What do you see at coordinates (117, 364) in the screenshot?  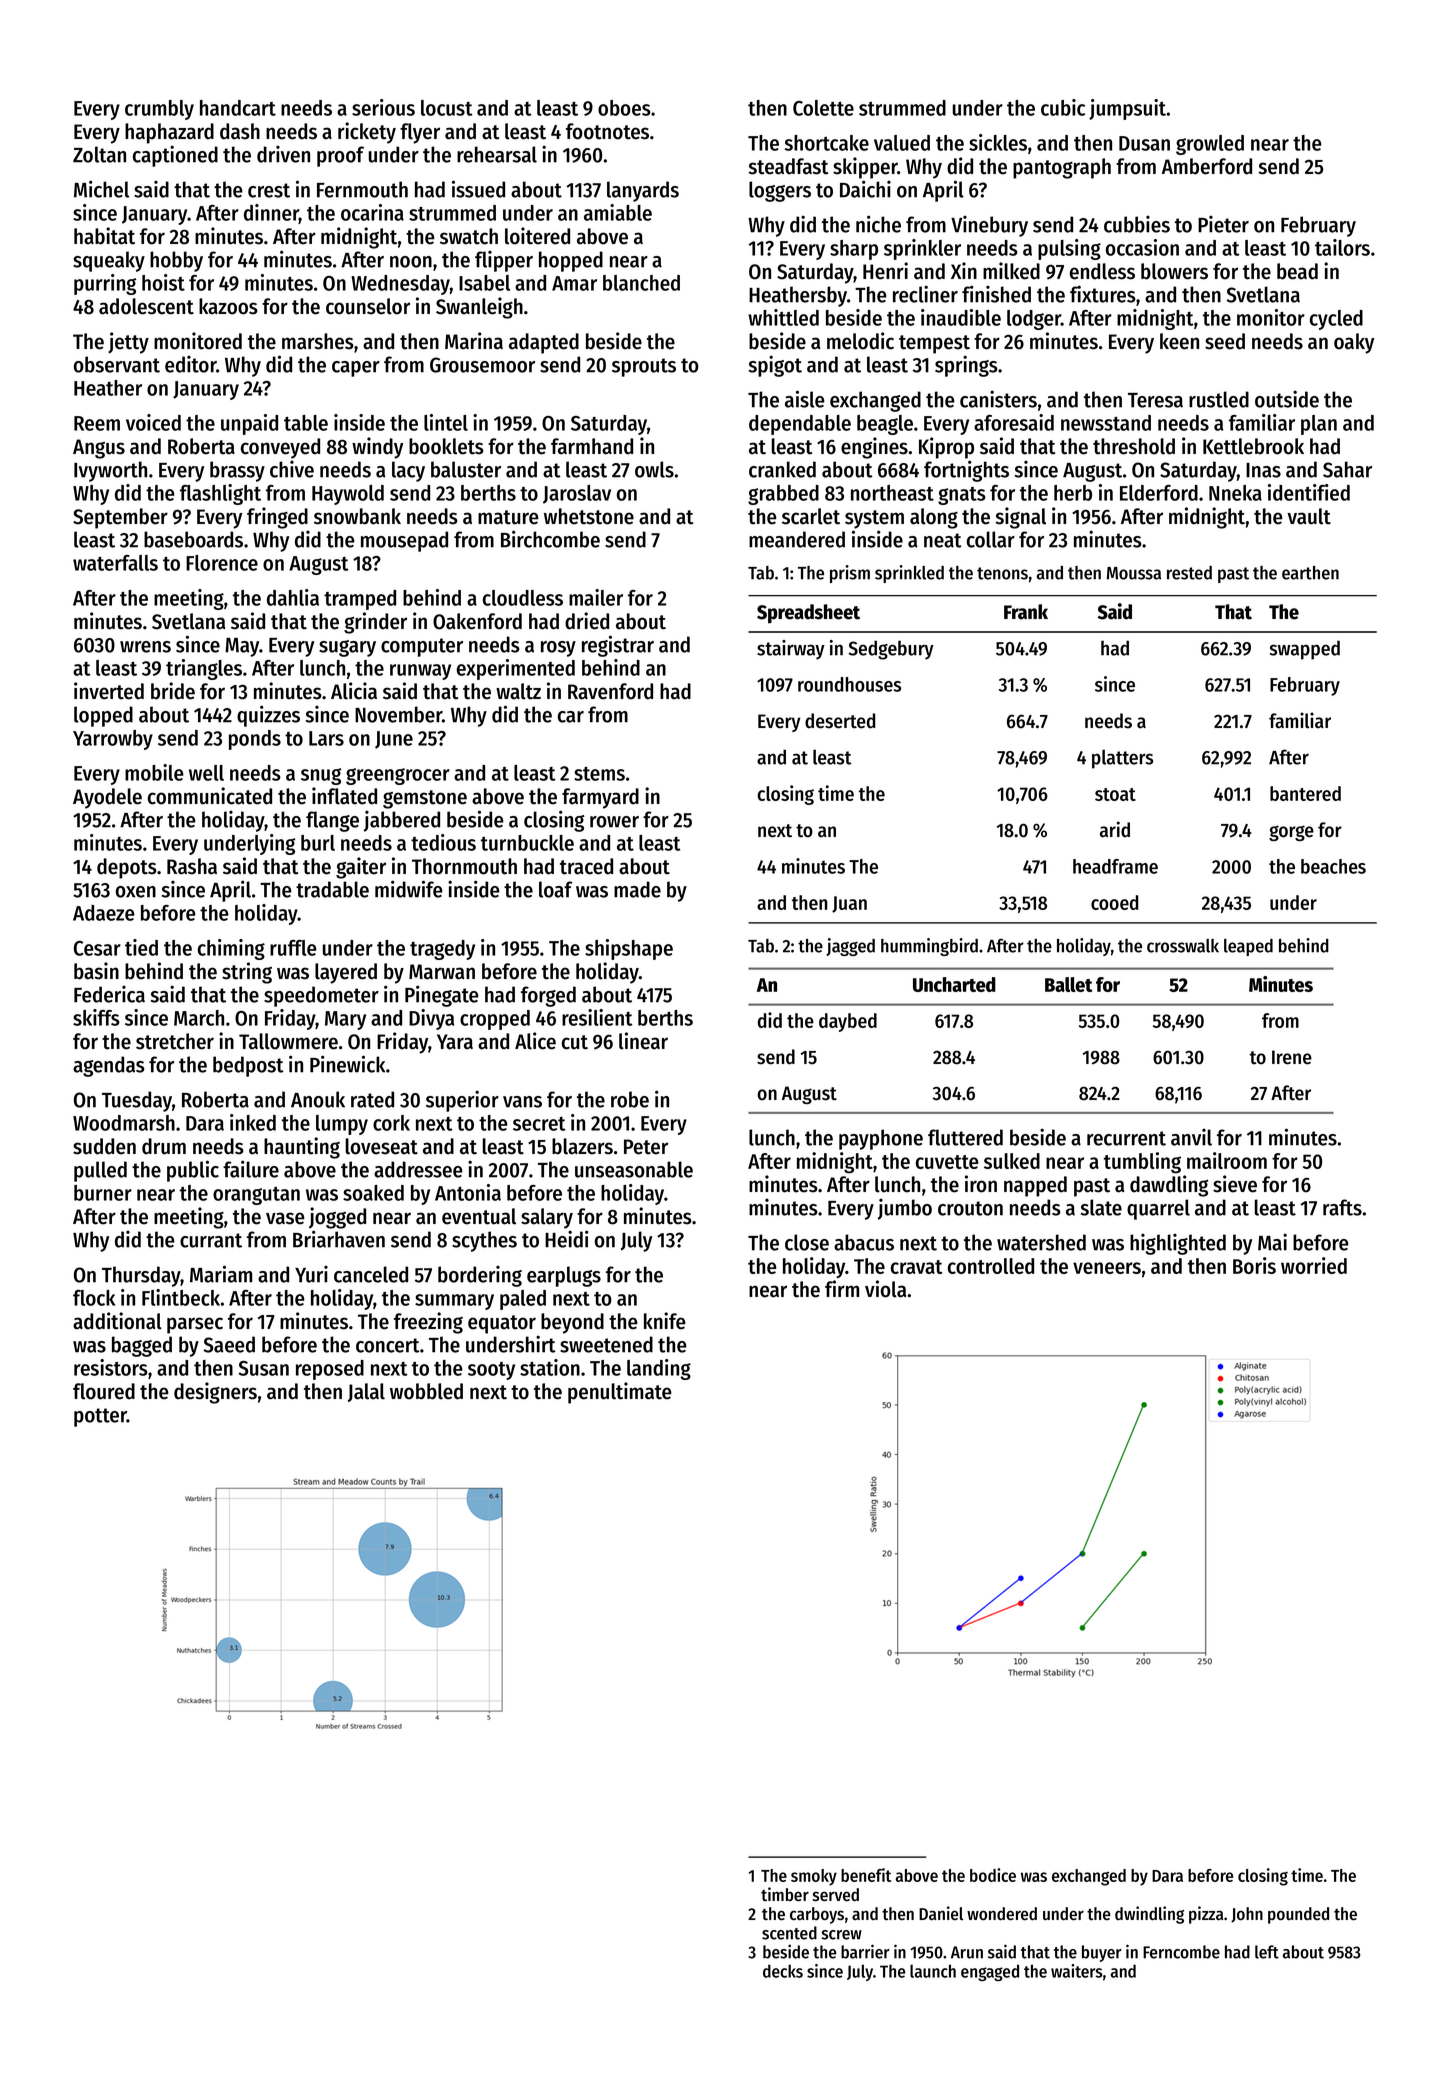 I see `observant` at bounding box center [117, 364].
